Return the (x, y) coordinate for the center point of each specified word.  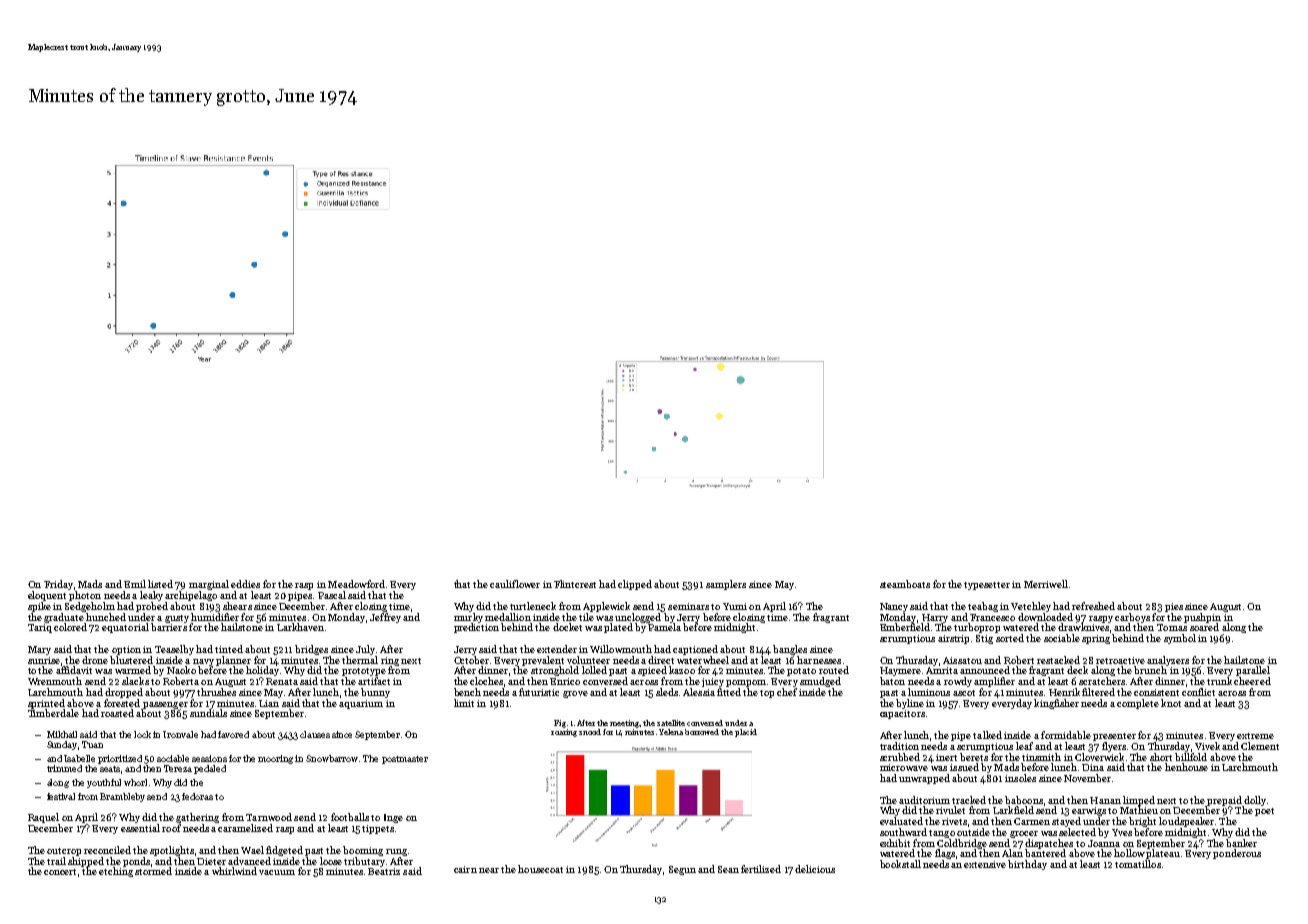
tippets (378, 829)
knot (1171, 703)
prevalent (543, 661)
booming (363, 851)
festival (61, 796)
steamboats (905, 584)
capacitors (902, 714)
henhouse (1186, 767)
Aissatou (962, 660)
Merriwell (1046, 584)
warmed (133, 670)
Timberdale (53, 713)
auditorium (924, 800)
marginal (209, 585)
